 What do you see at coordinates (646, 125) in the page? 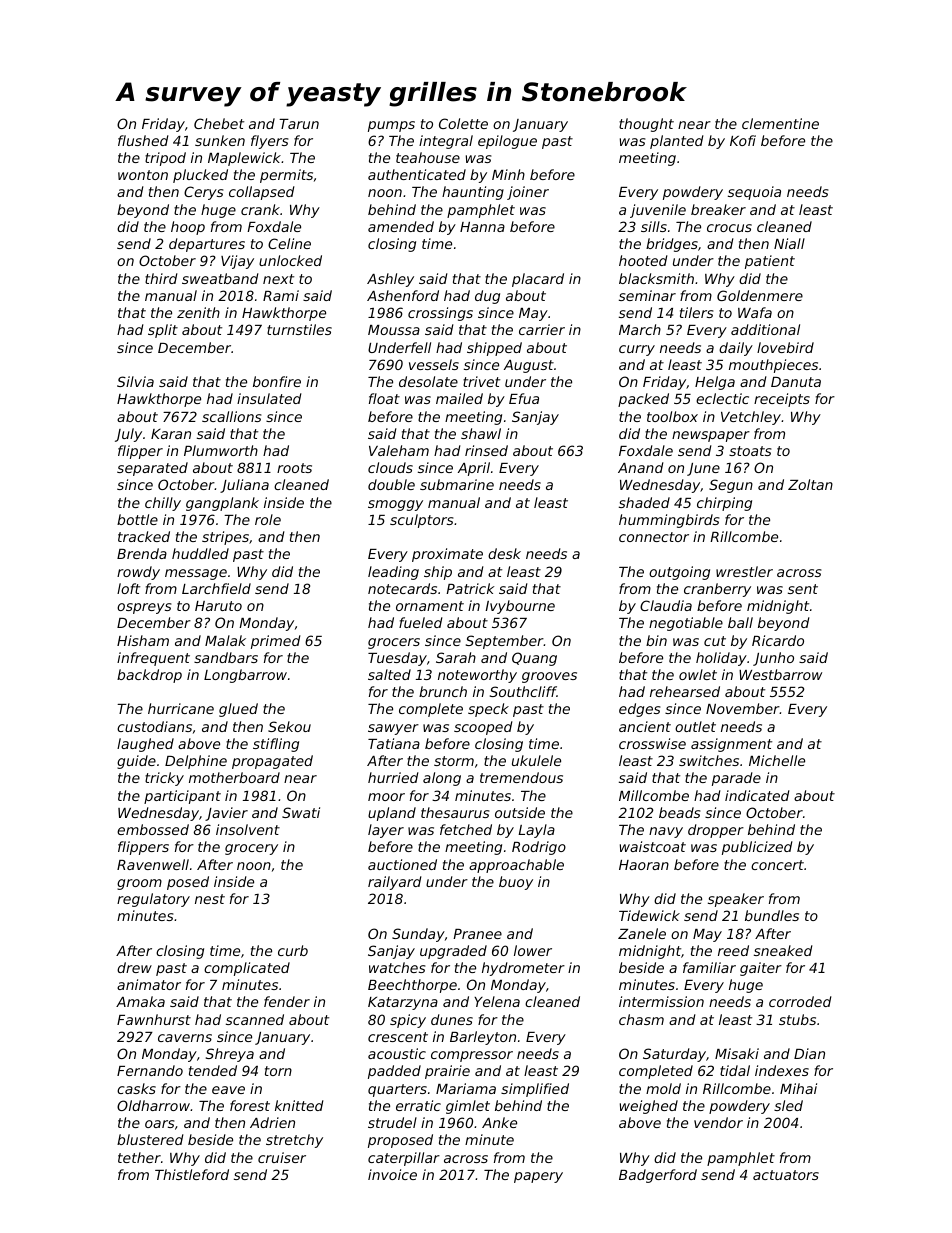
I see `thought` at bounding box center [646, 125].
